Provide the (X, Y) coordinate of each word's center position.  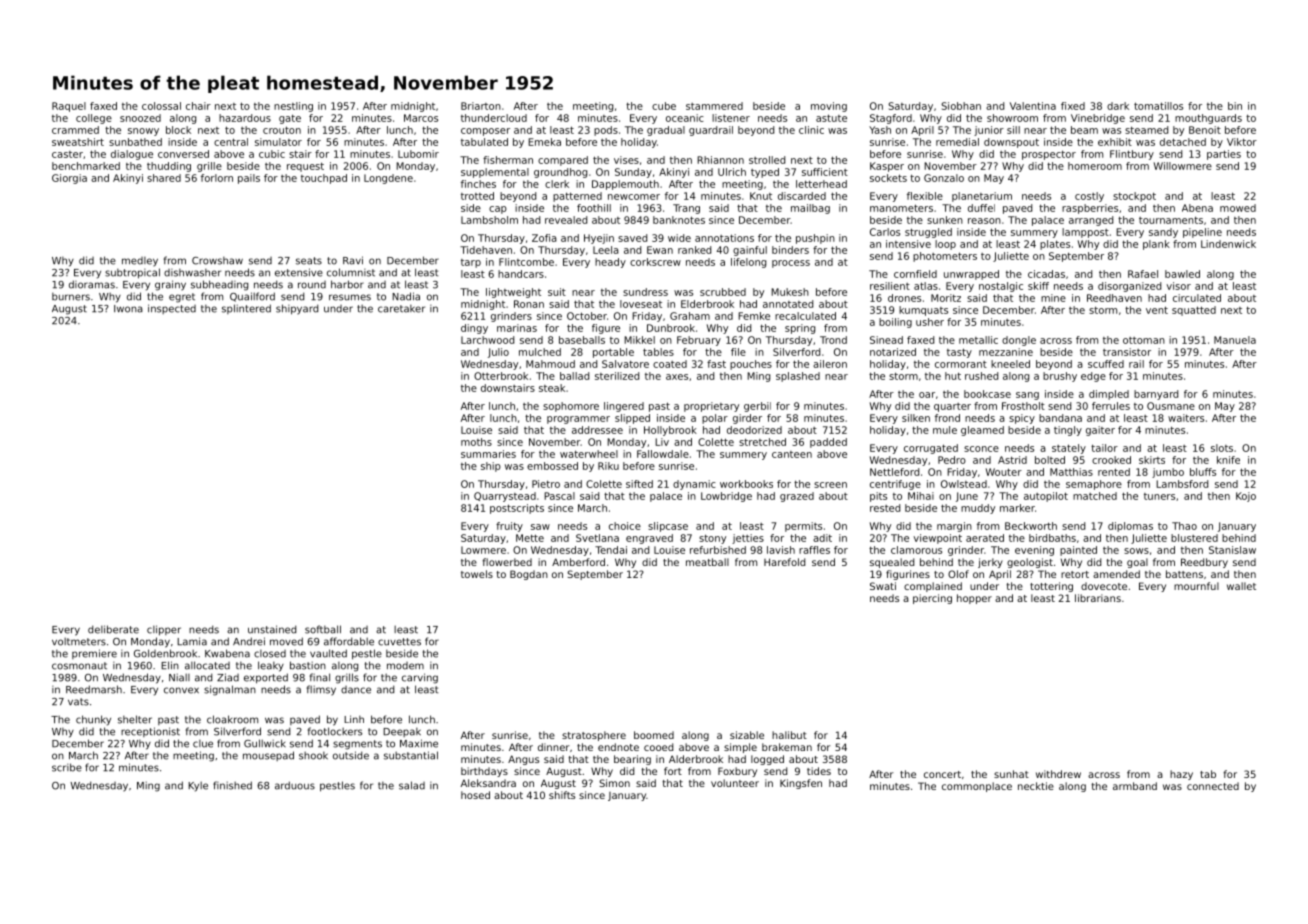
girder (747, 419)
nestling (293, 107)
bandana (1060, 418)
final (320, 677)
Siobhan (961, 106)
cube (664, 106)
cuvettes (399, 642)
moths (476, 442)
